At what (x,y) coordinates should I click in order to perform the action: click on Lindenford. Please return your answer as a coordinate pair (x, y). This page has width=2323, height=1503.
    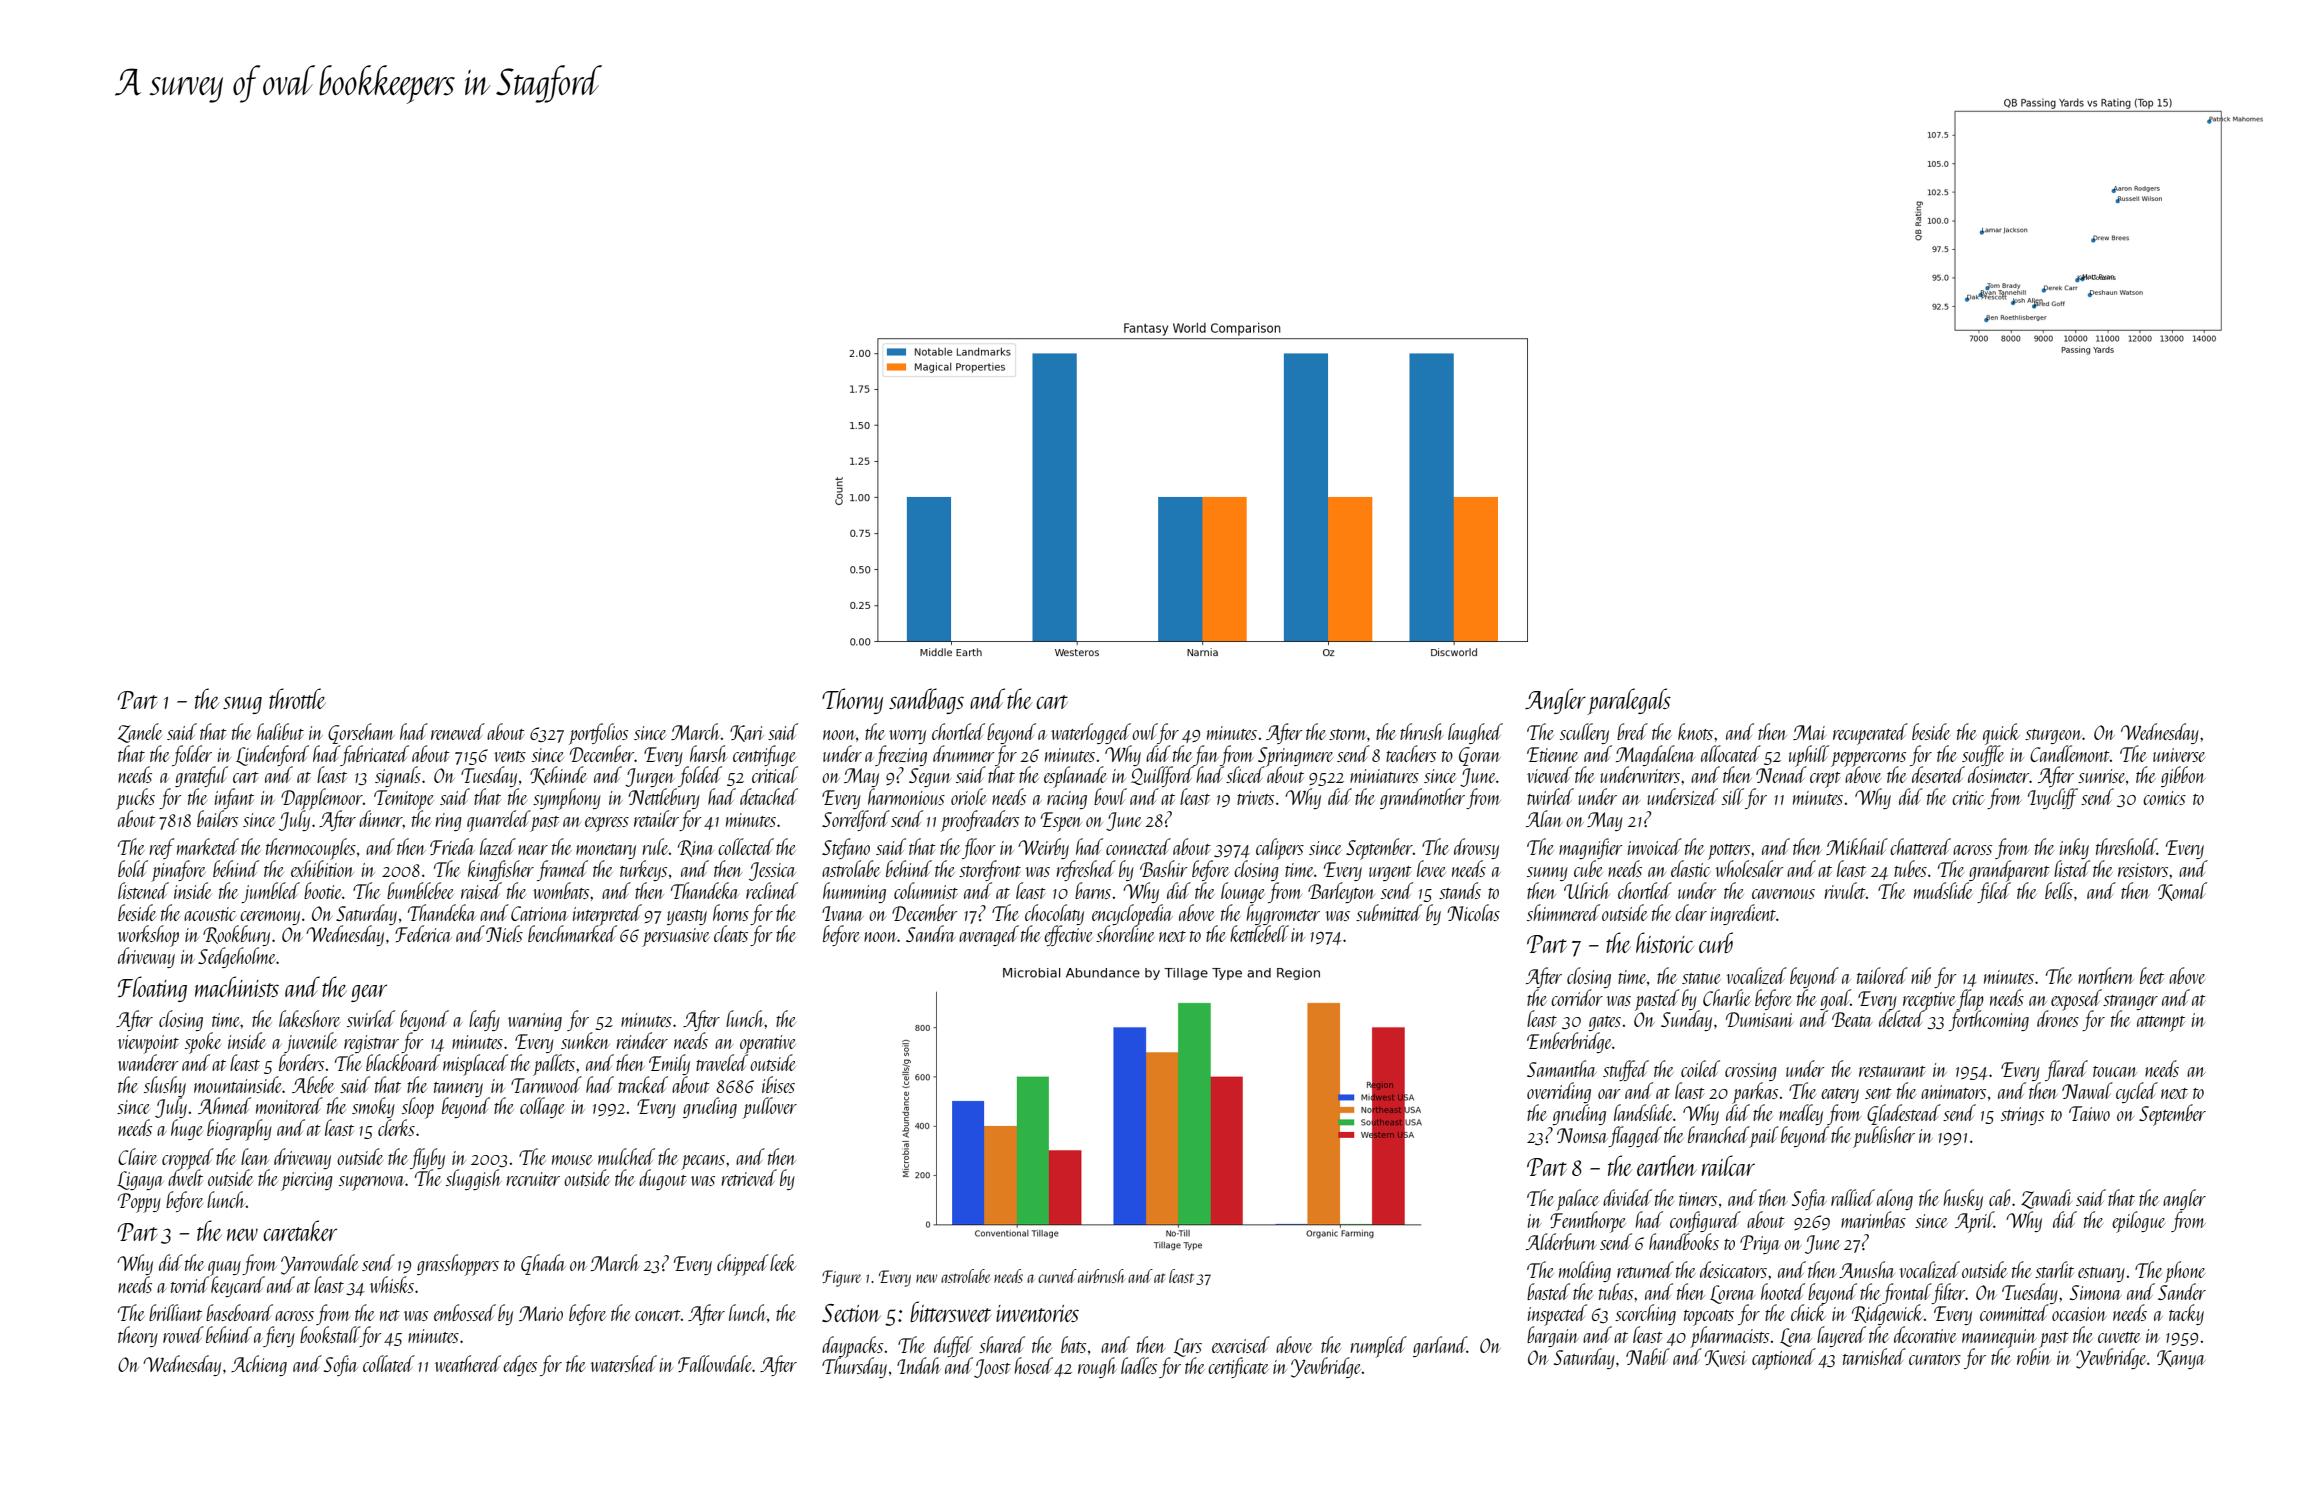
    Looking at the image, I should click on (272, 755).
